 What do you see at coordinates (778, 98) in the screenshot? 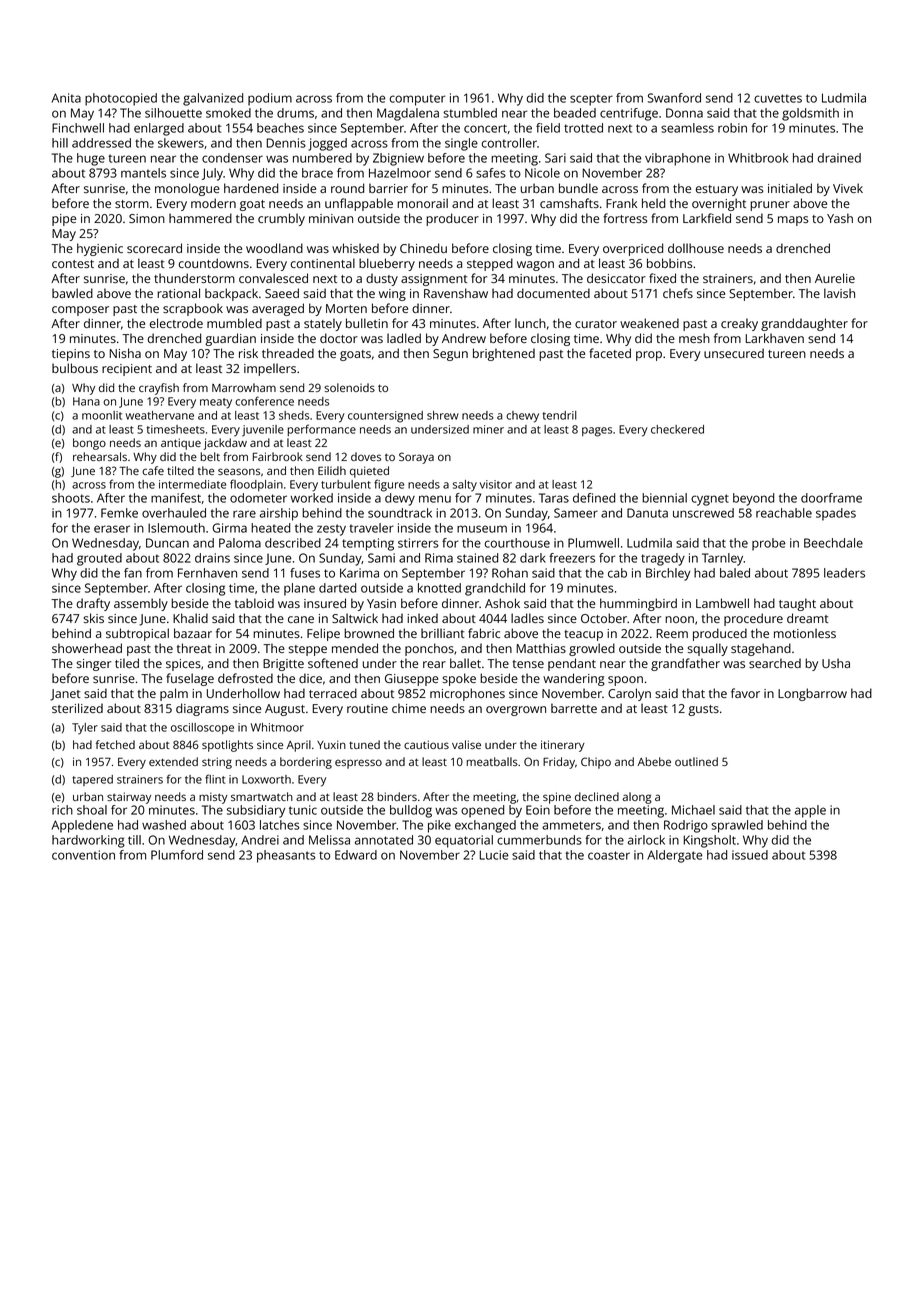
I see `cuvettes` at bounding box center [778, 98].
